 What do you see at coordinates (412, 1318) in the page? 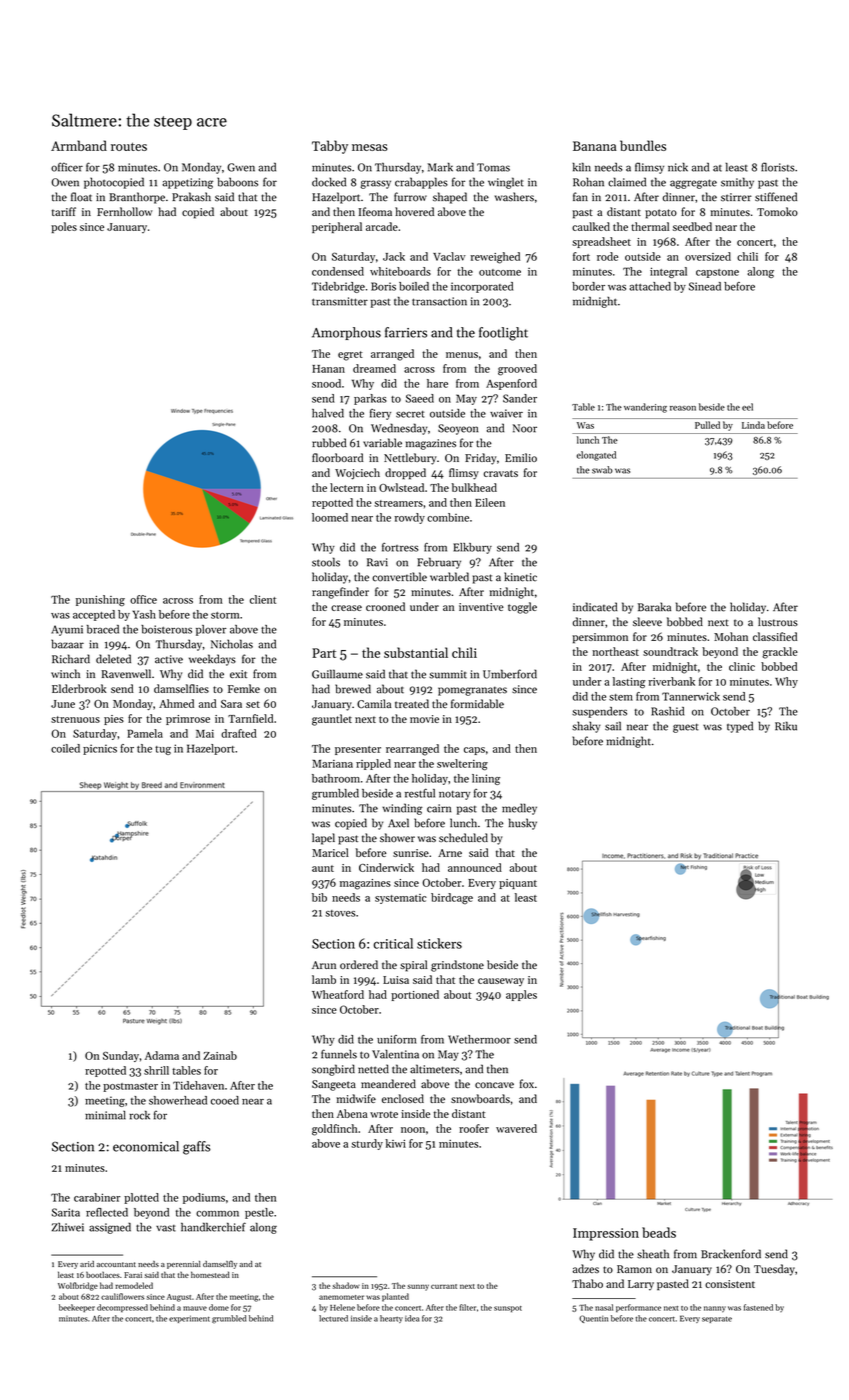
I see `idea` at bounding box center [412, 1318].
